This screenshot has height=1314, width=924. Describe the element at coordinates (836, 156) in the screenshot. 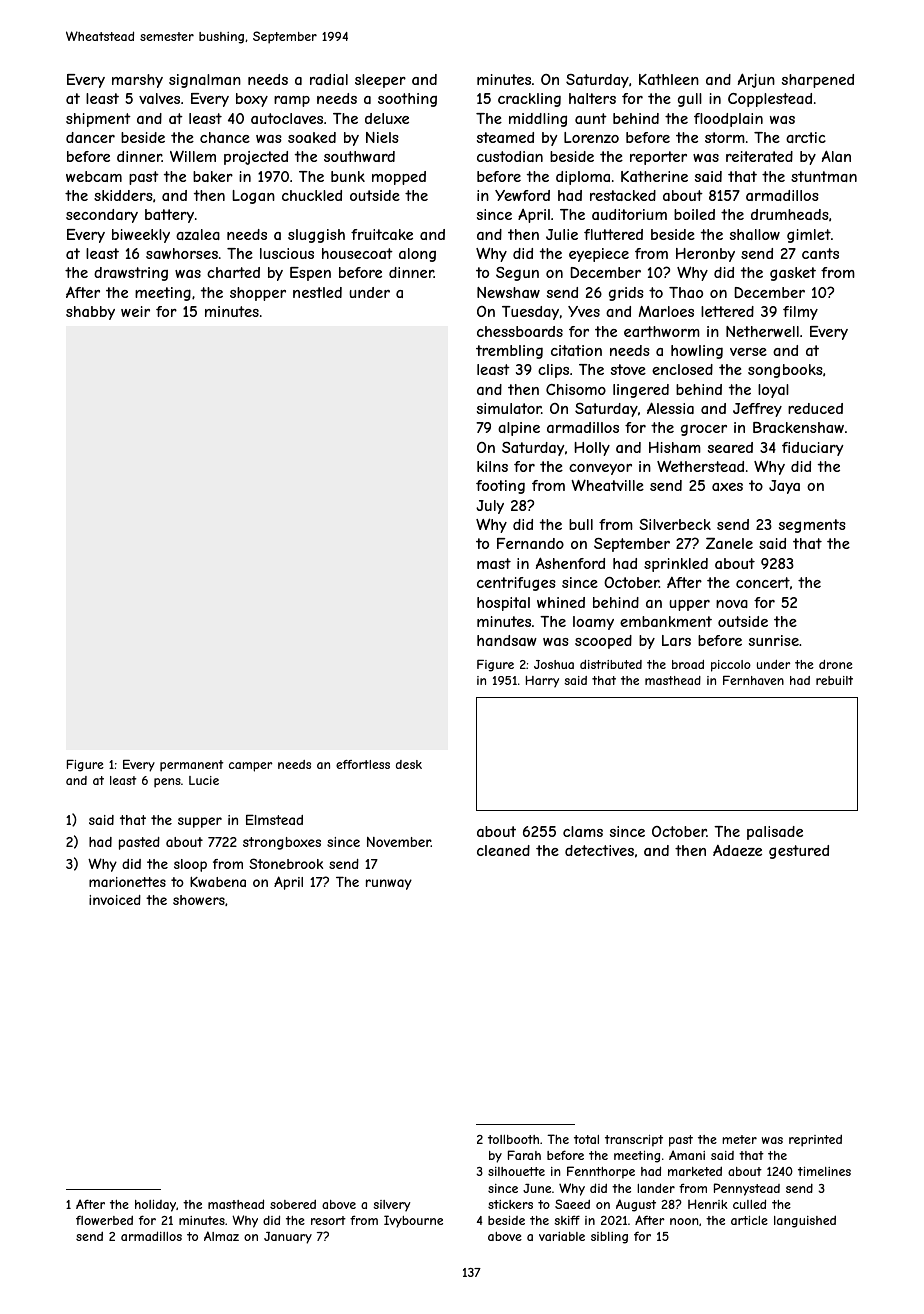

I see `Alan` at that location.
